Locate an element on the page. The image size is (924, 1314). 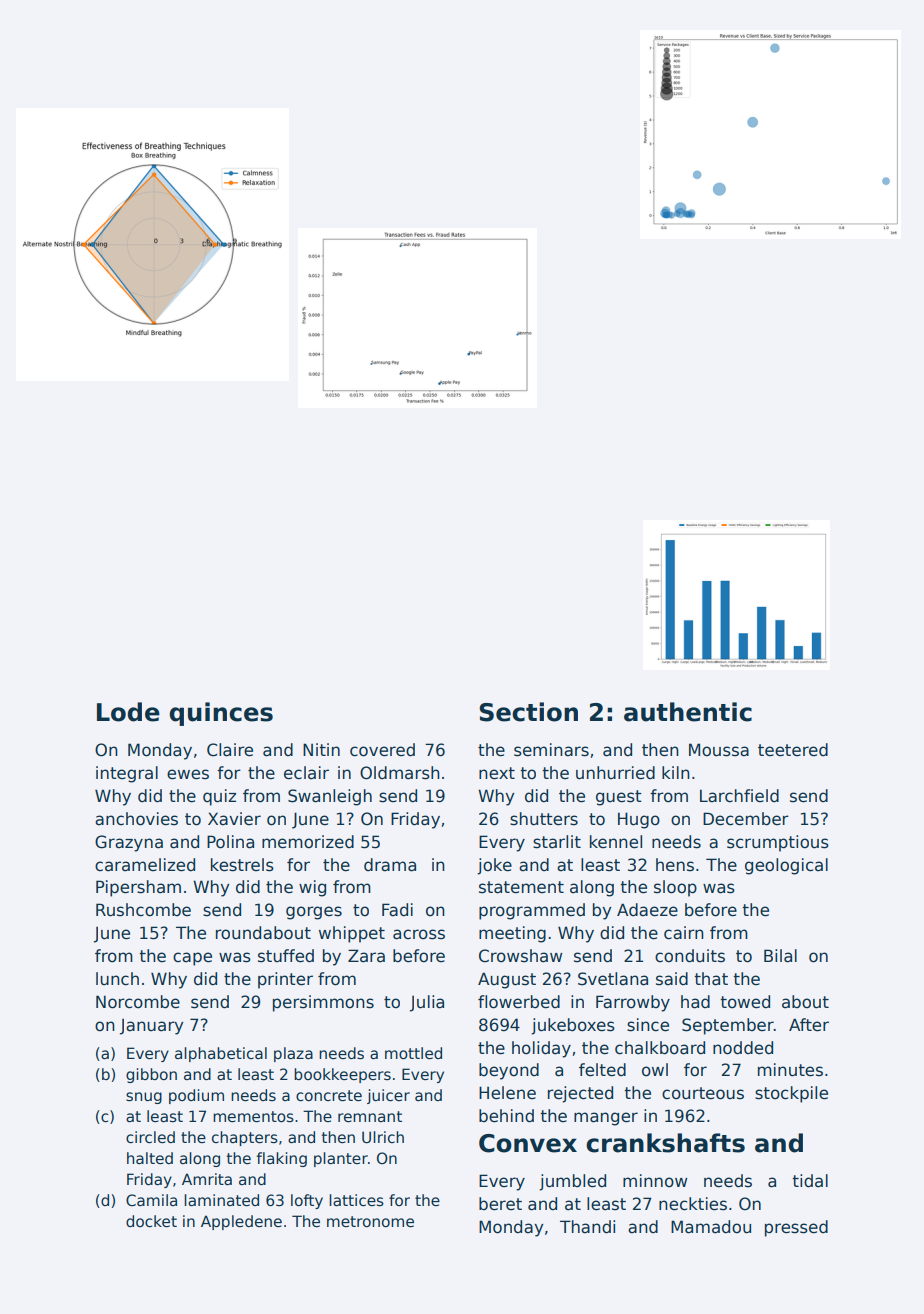
stuffed is located at coordinates (286, 956).
